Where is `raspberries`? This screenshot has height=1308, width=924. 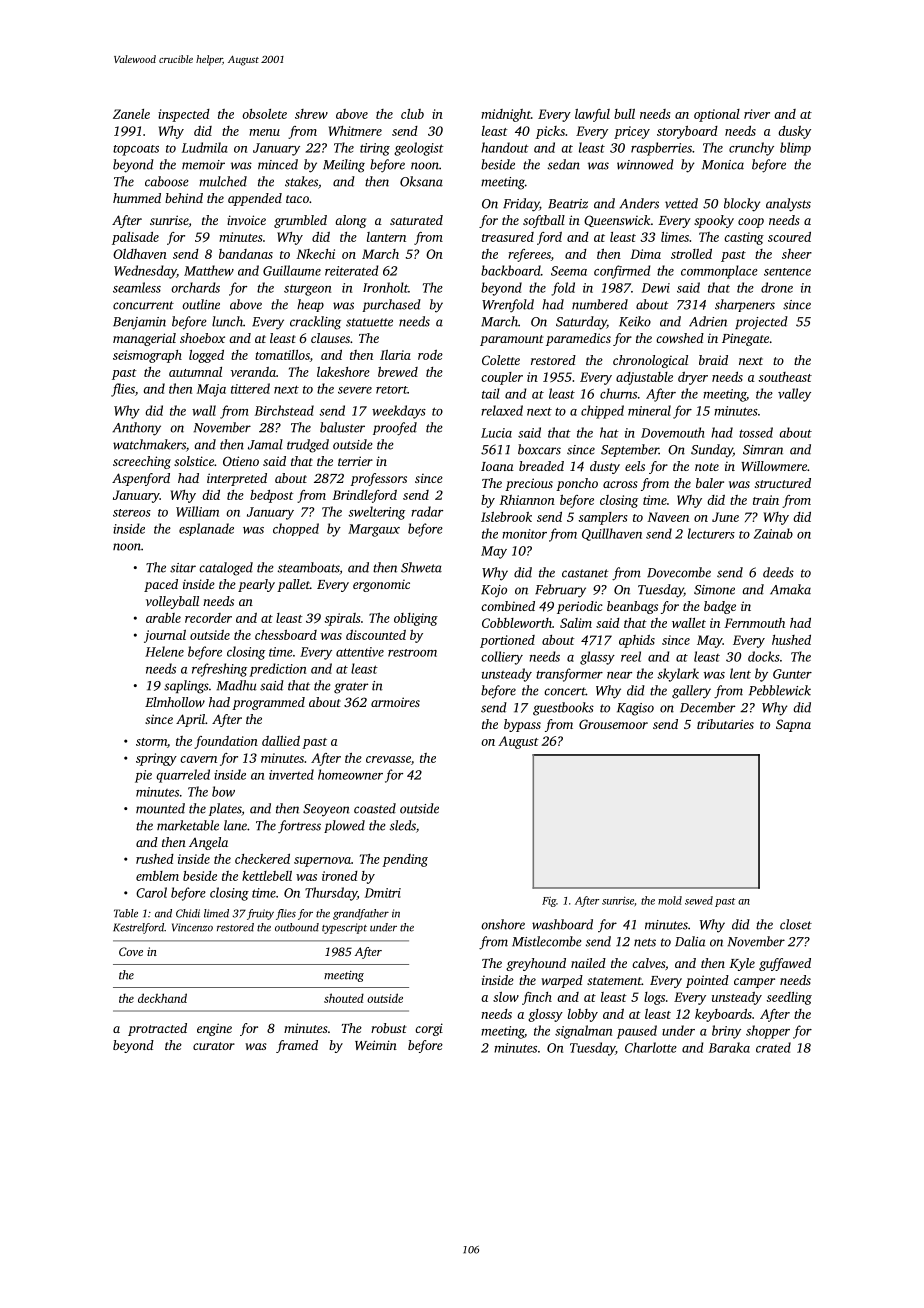 raspberries is located at coordinates (661, 149).
